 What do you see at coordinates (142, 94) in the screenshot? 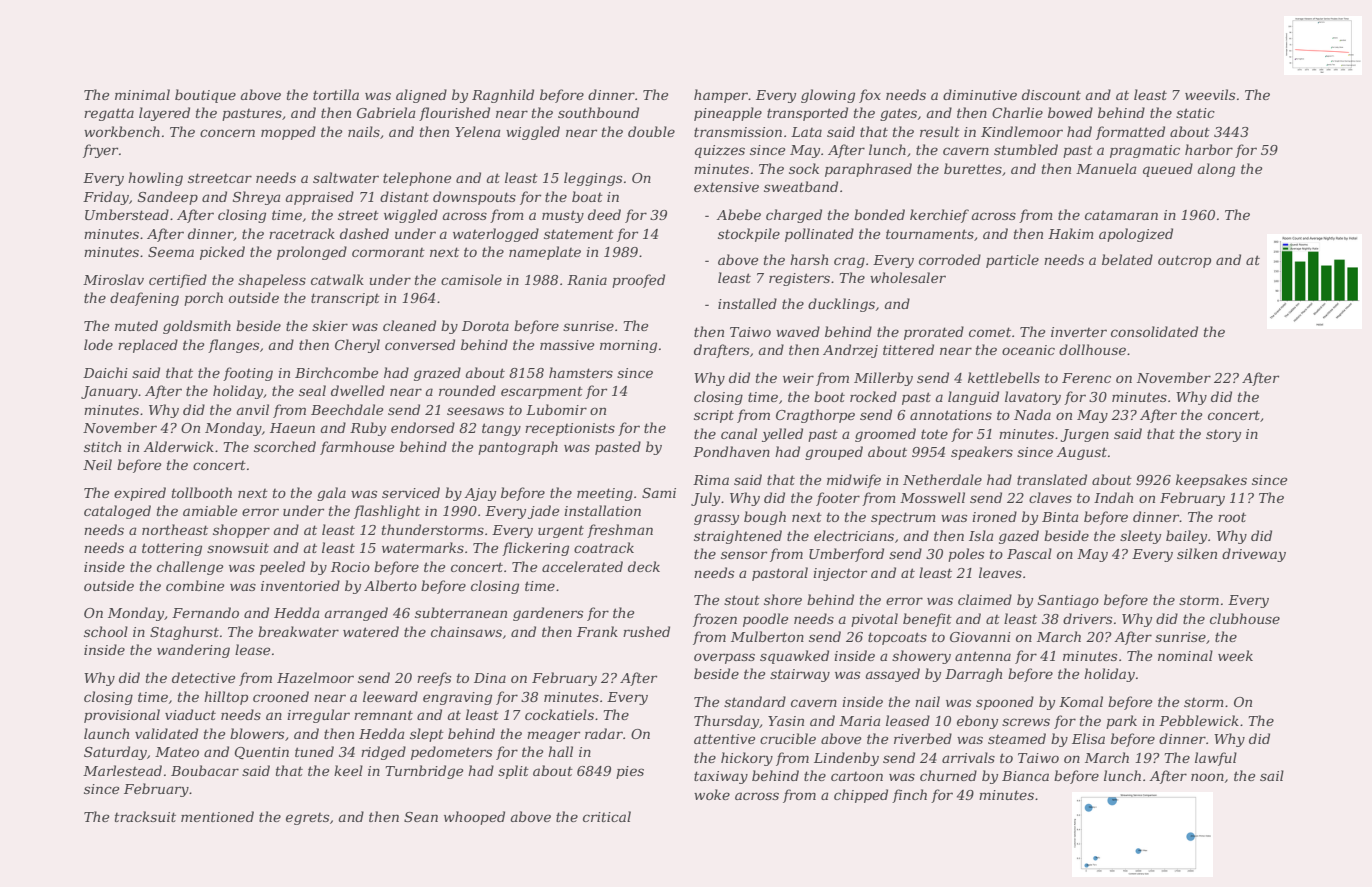
I see `minimal` at bounding box center [142, 94].
